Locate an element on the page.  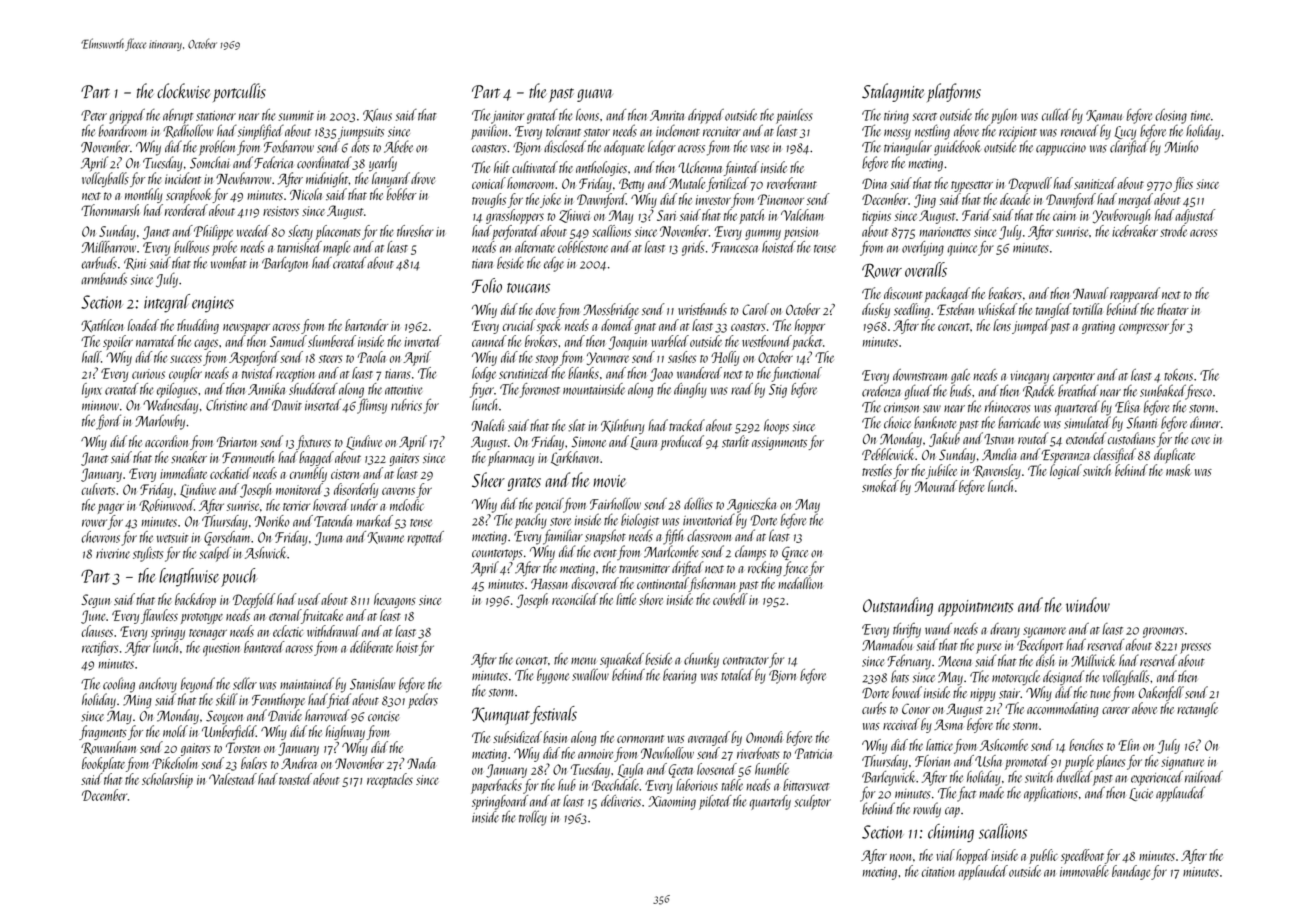
pavilion is located at coordinates (489, 132).
